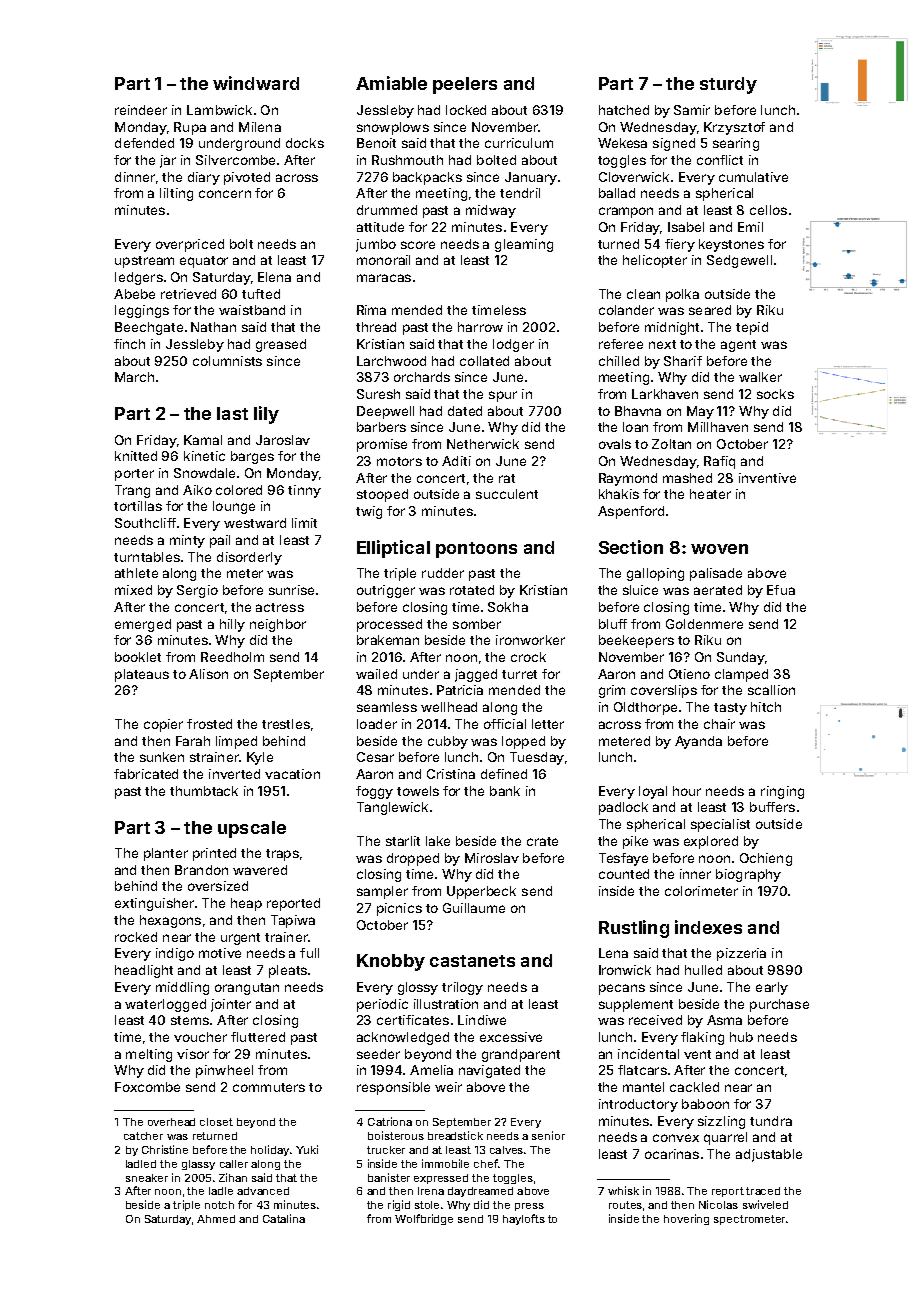 The height and width of the screenshot is (1308, 924). I want to click on sturdy, so click(728, 85).
